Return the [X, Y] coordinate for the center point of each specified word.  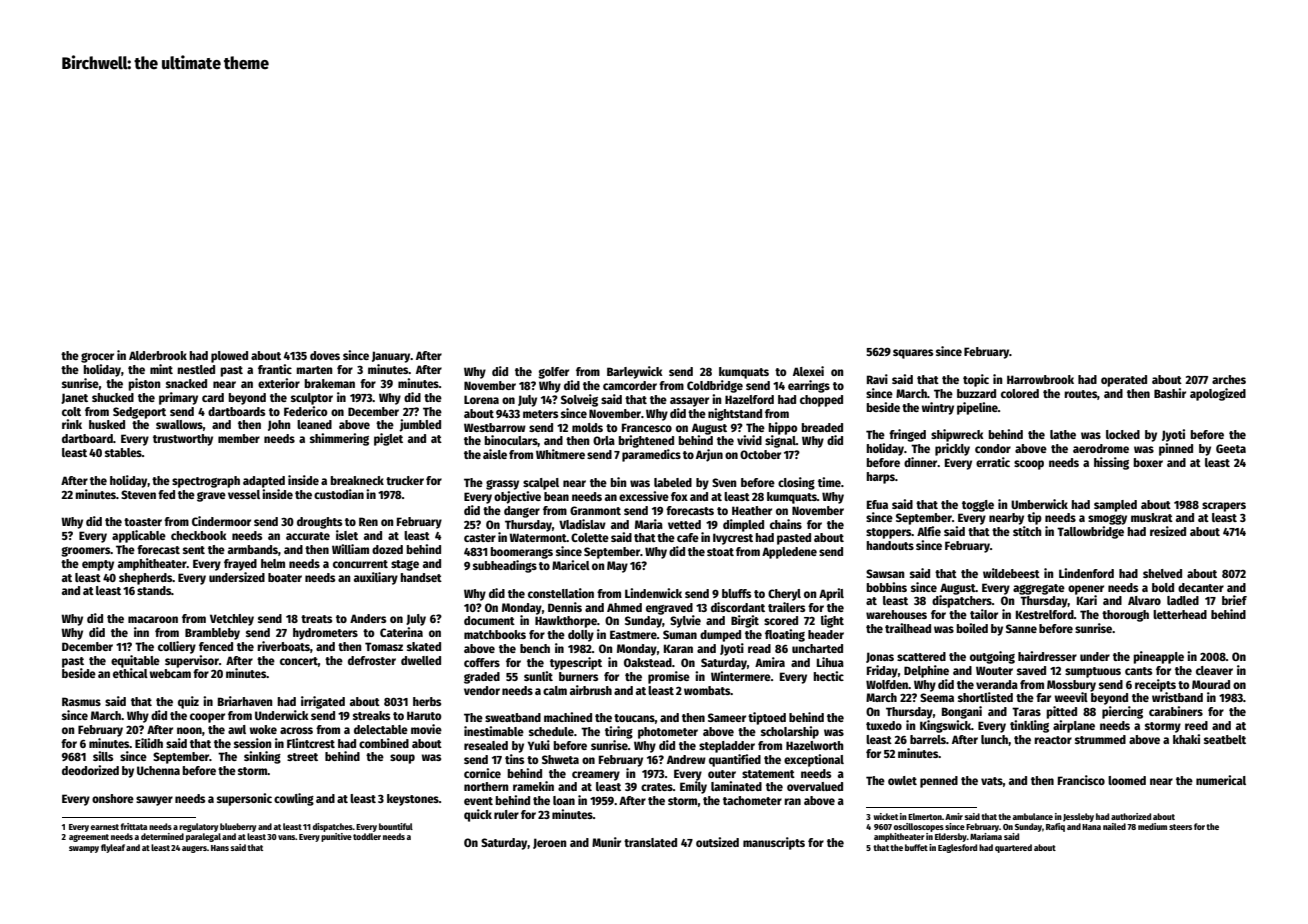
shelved [1162, 573]
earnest [105, 827]
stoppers [889, 533]
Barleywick [635, 372]
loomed [1127, 780]
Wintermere [741, 676]
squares [913, 354]
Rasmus [81, 701]
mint [161, 369]
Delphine [926, 671]
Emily [693, 787]
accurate [308, 536]
